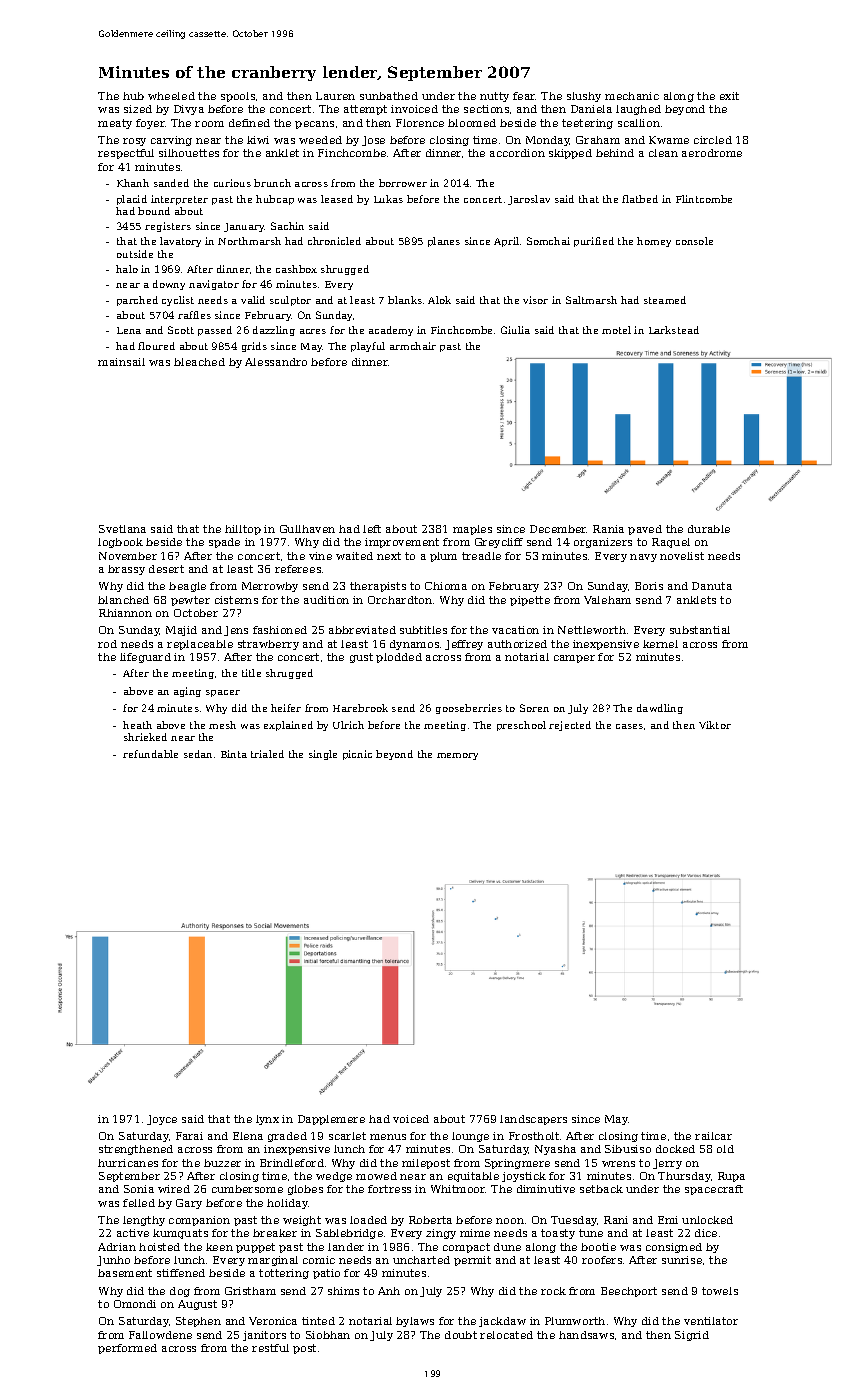  What do you see at coordinates (127, 1349) in the page?
I see `performed` at bounding box center [127, 1349].
